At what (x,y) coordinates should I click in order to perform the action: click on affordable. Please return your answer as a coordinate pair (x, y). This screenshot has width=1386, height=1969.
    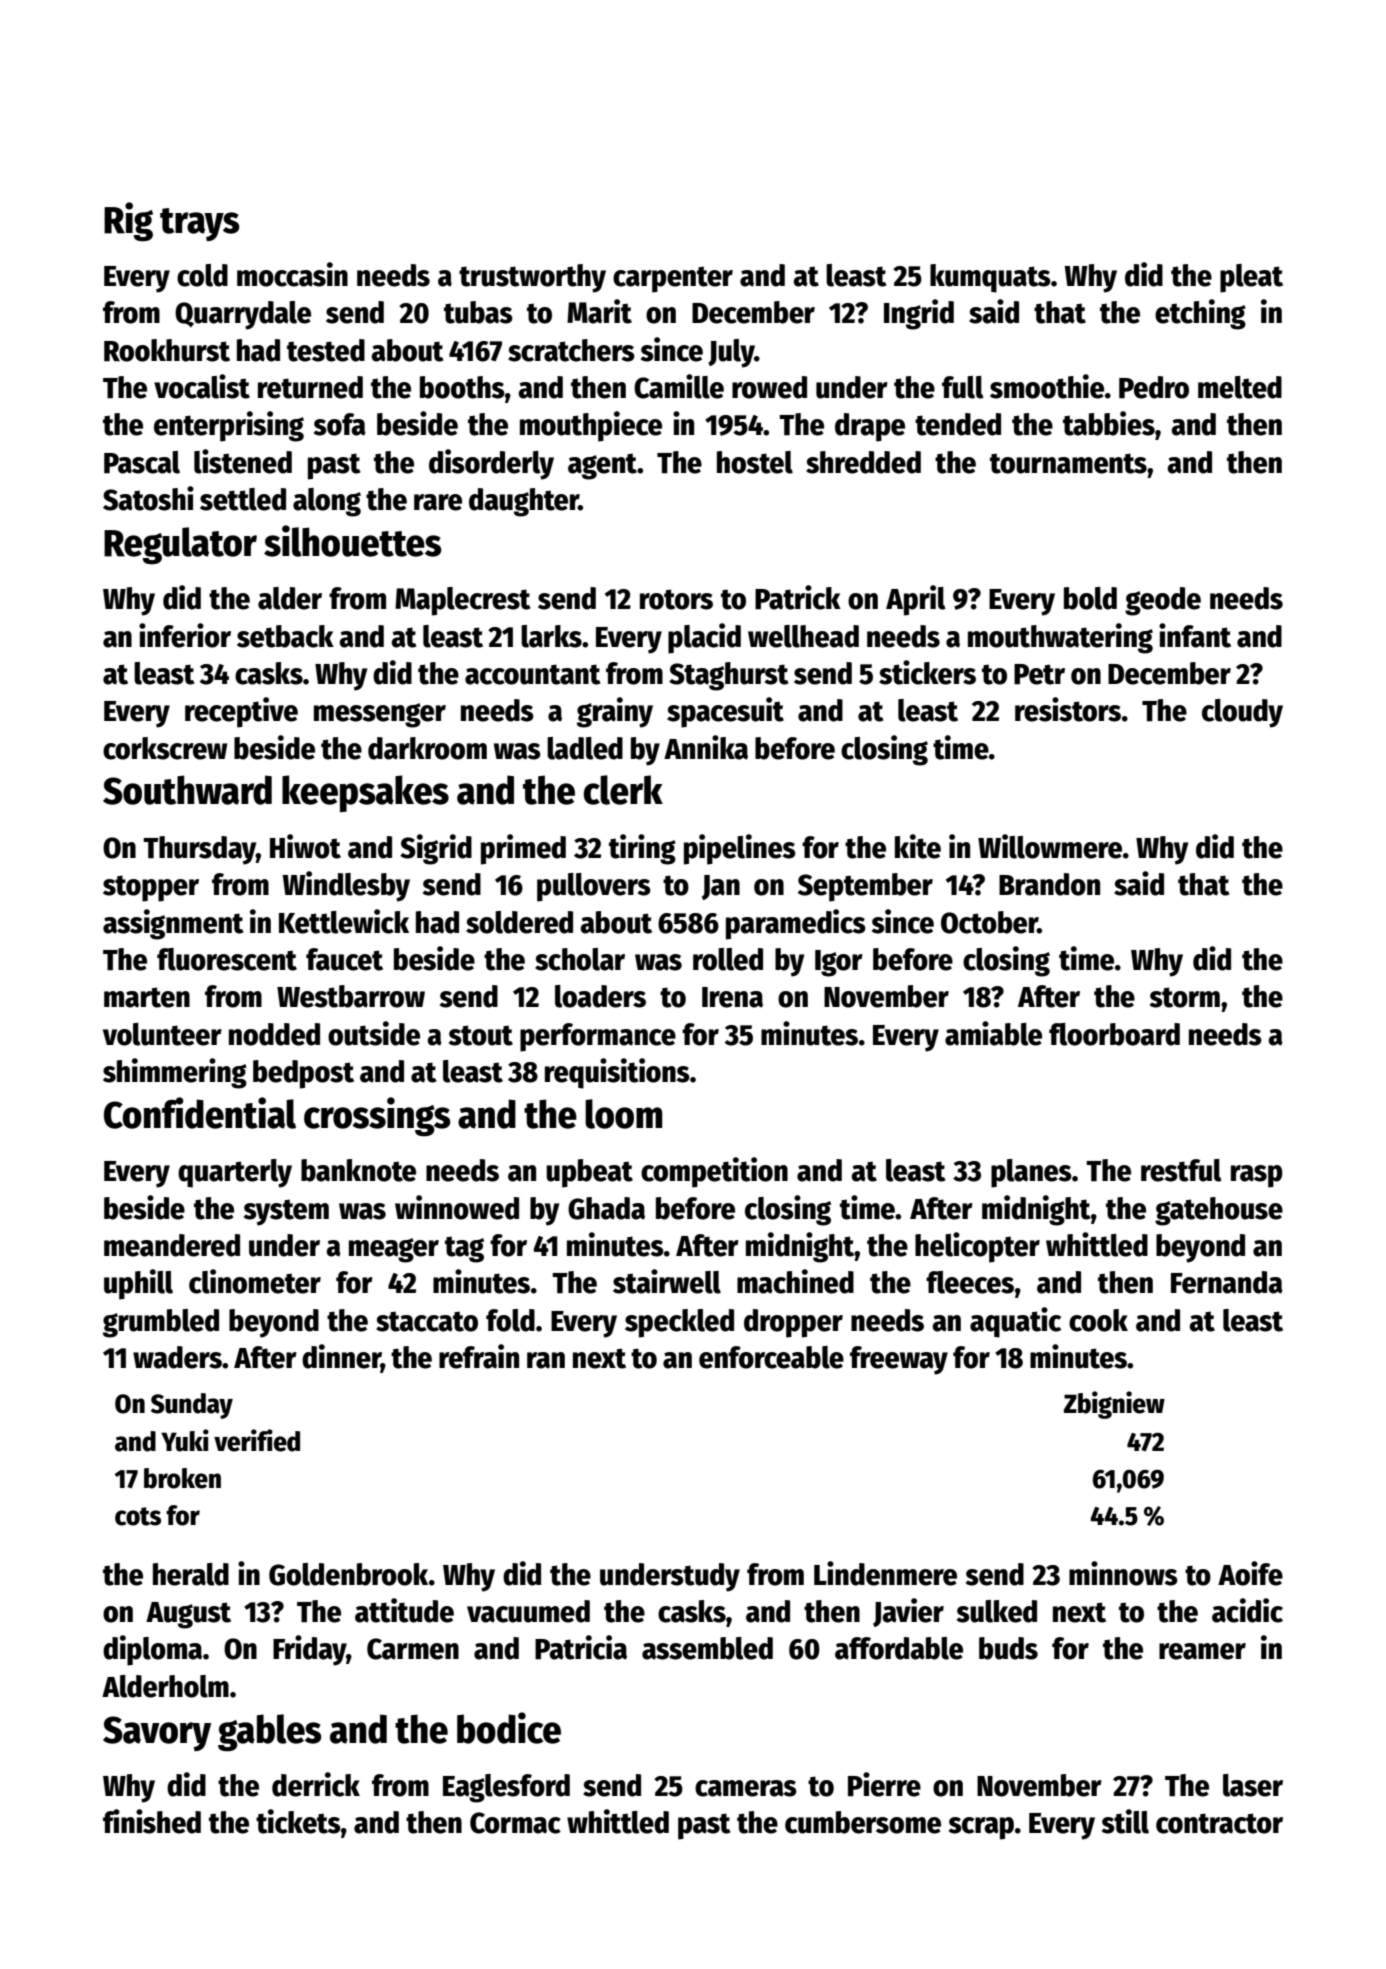
    Looking at the image, I should click on (899, 1648).
